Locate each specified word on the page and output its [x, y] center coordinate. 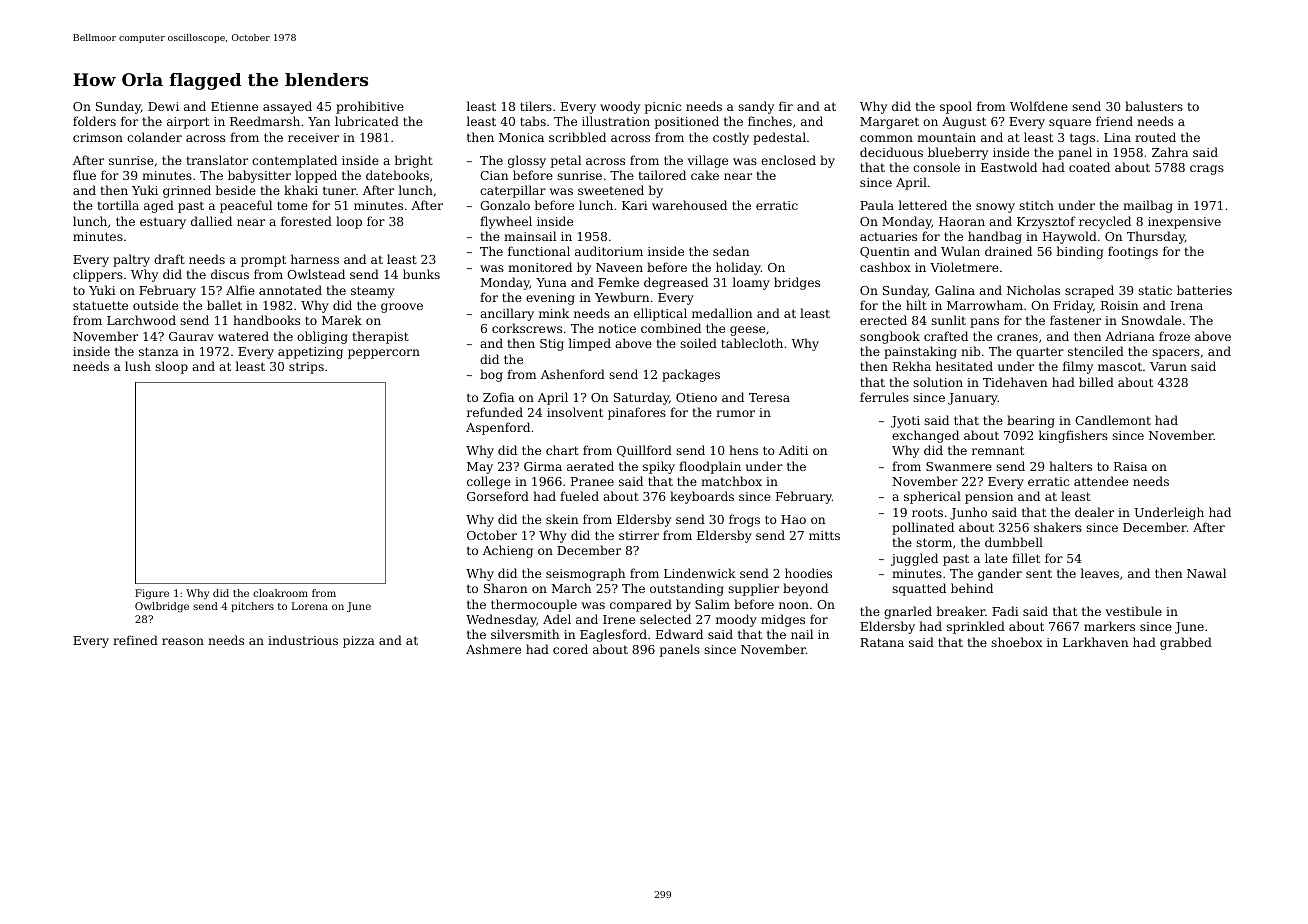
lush [138, 366]
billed [1096, 382]
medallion [722, 313]
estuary [163, 223]
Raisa [1130, 466]
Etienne [234, 106]
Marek [342, 320]
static [1155, 290]
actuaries [888, 236]
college [489, 482]
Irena [1187, 305]
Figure [152, 594]
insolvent [575, 412]
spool [956, 107]
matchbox [731, 481]
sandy [756, 107]
